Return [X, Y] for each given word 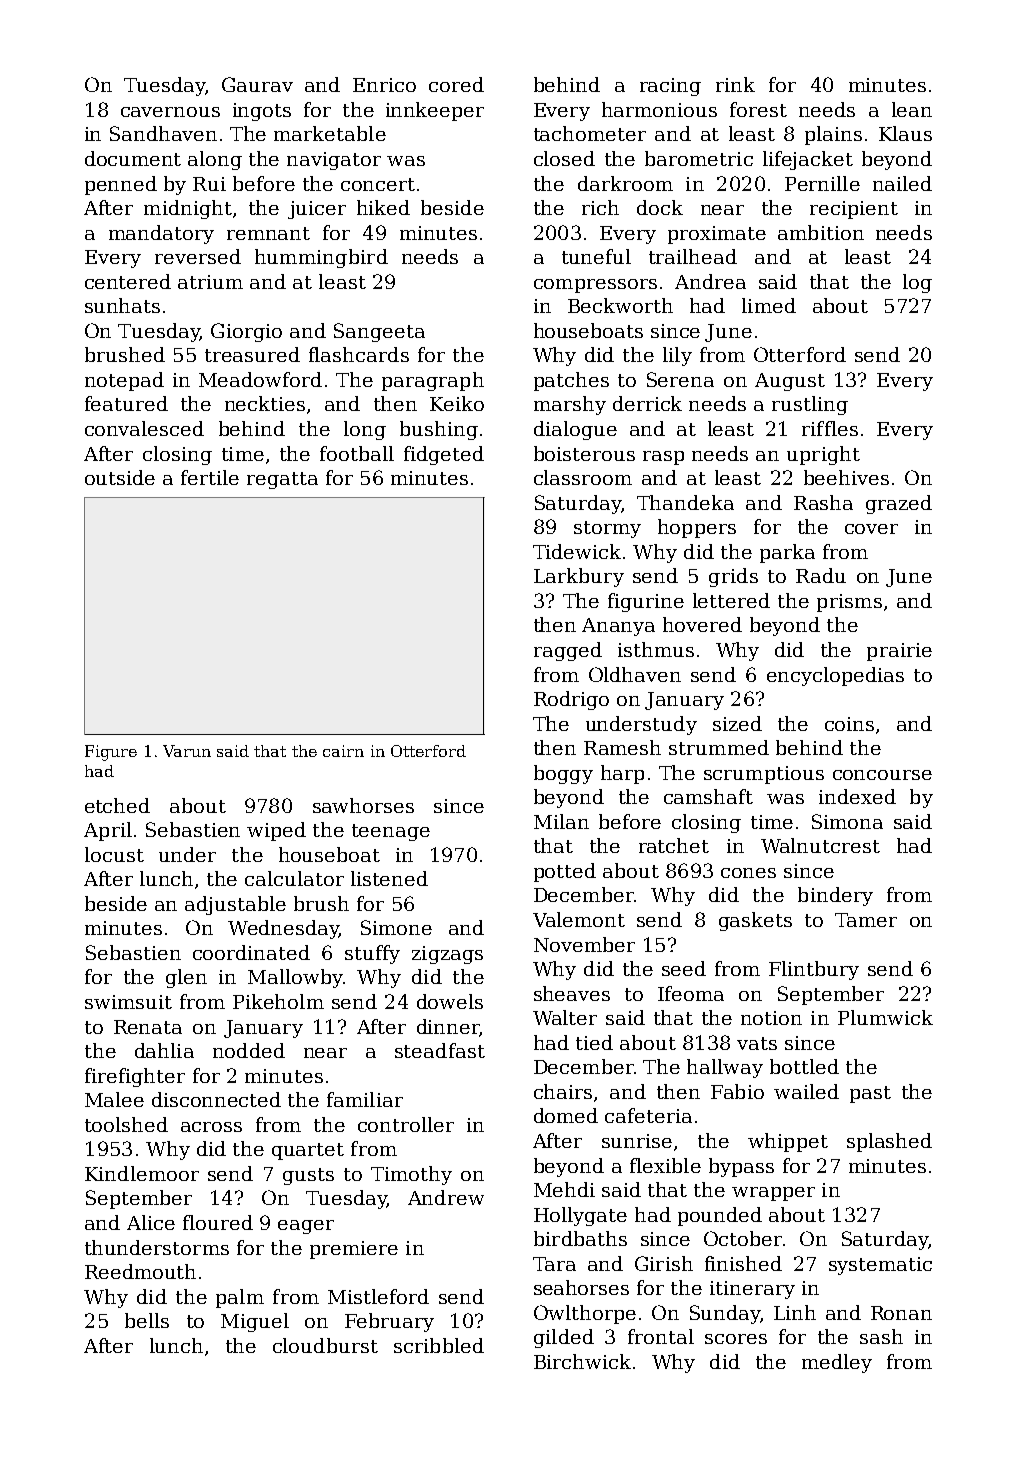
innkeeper [435, 111]
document [133, 158]
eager [306, 1227]
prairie [899, 652]
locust [114, 854]
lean [912, 109]
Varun [187, 751]
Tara [554, 1264]
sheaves [572, 993]
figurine [646, 602]
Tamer [866, 920]
